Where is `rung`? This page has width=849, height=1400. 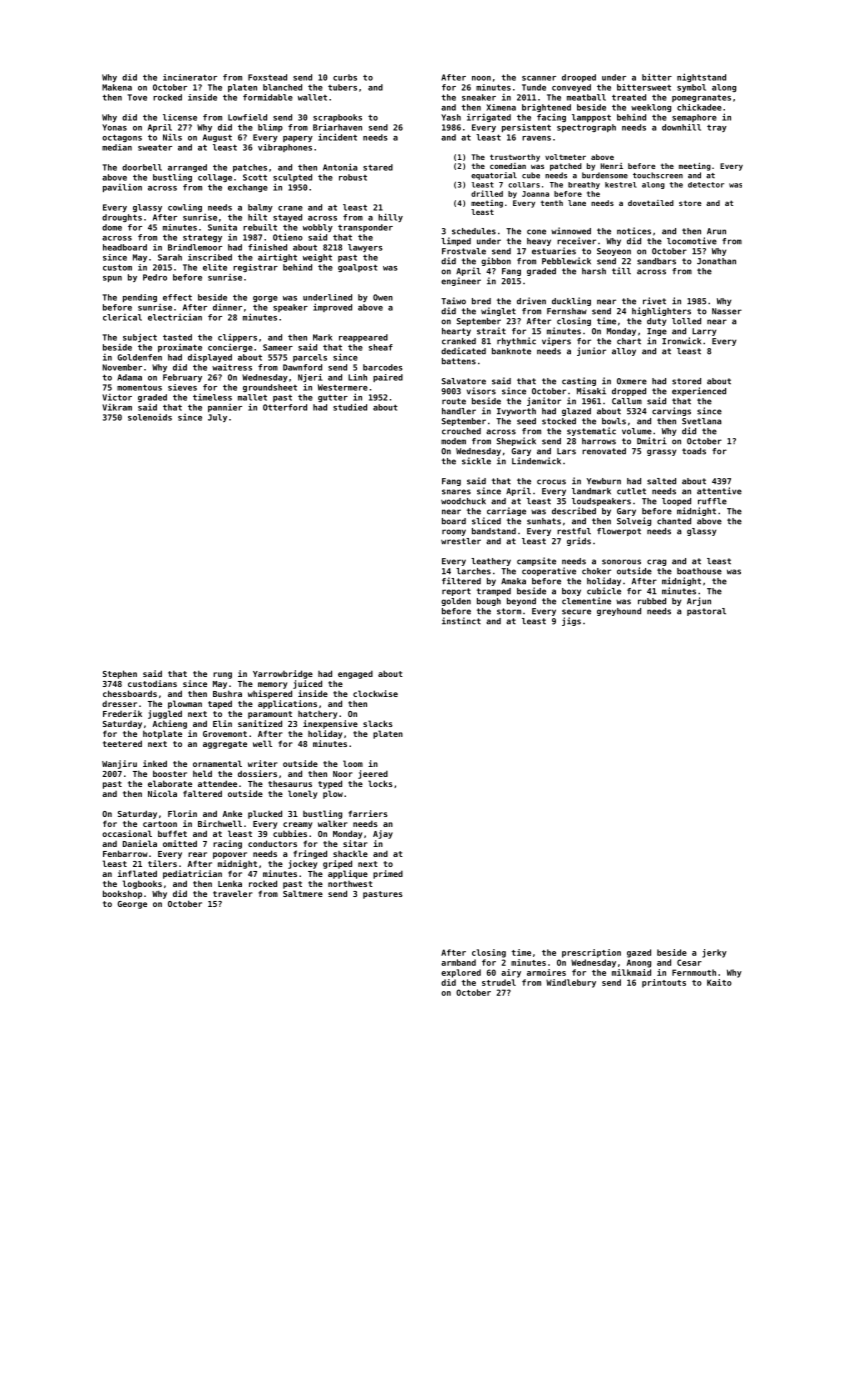
rung is located at coordinates (222, 675).
